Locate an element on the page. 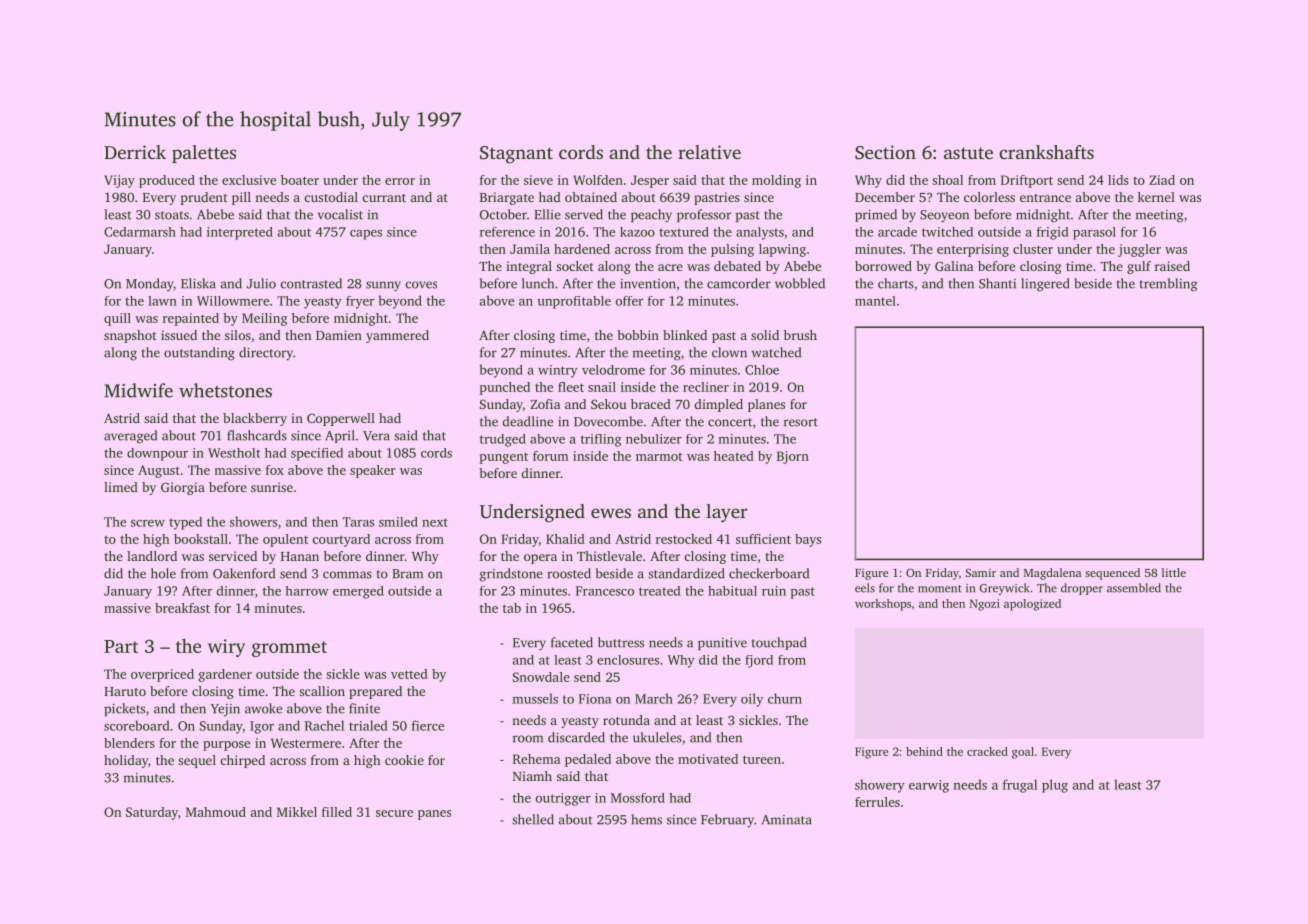 This document has width=1308, height=924. Mahmoud is located at coordinates (216, 812).
